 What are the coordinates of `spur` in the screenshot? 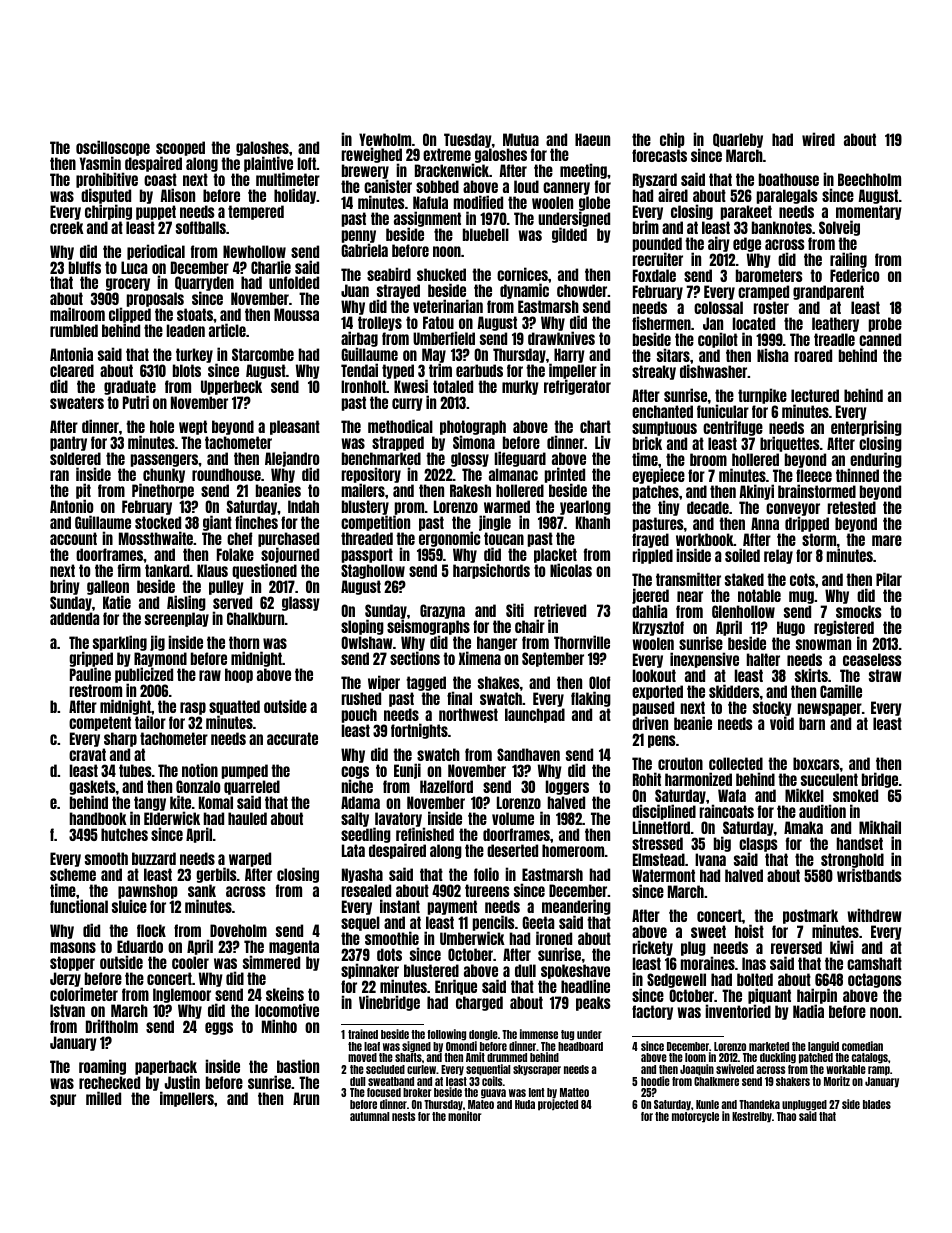 It's located at (63, 1100).
